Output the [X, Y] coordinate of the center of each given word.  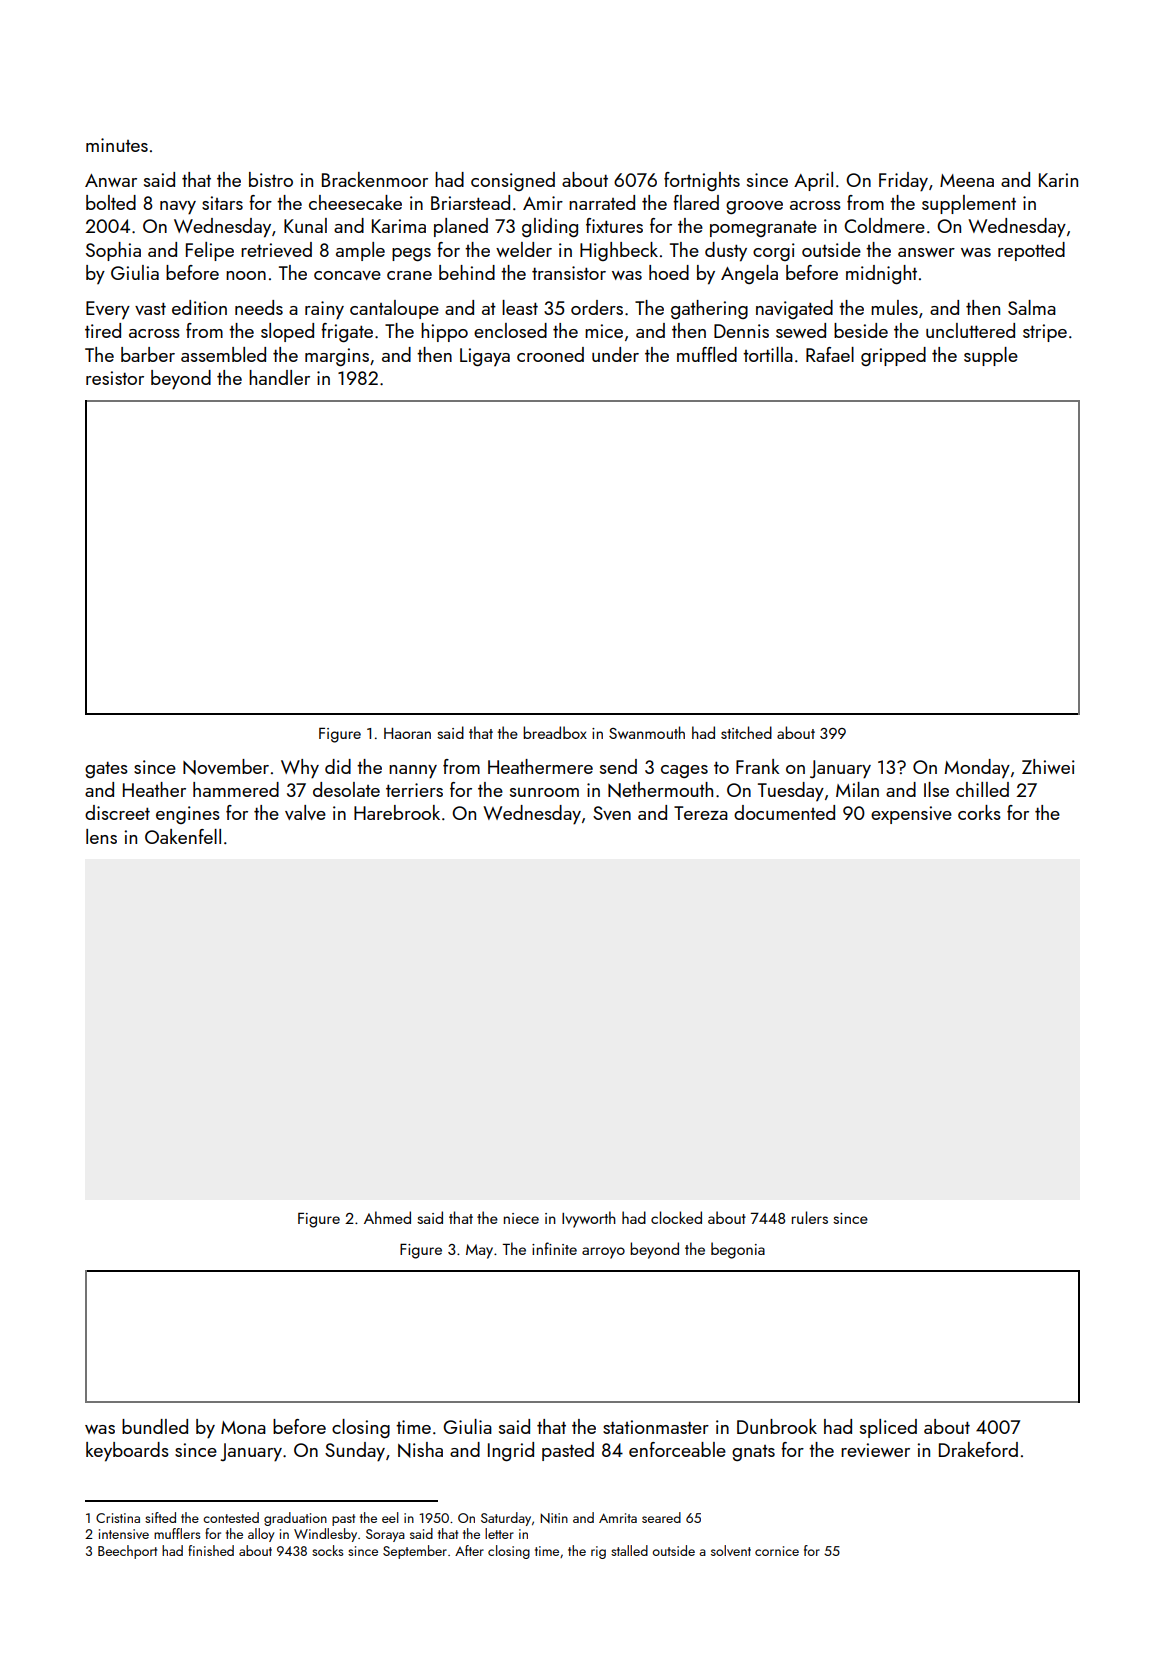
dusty [726, 252]
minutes [117, 145]
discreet [117, 812]
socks [327, 1550]
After [469, 1550]
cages [684, 771]
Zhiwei [1048, 766]
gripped [893, 356]
